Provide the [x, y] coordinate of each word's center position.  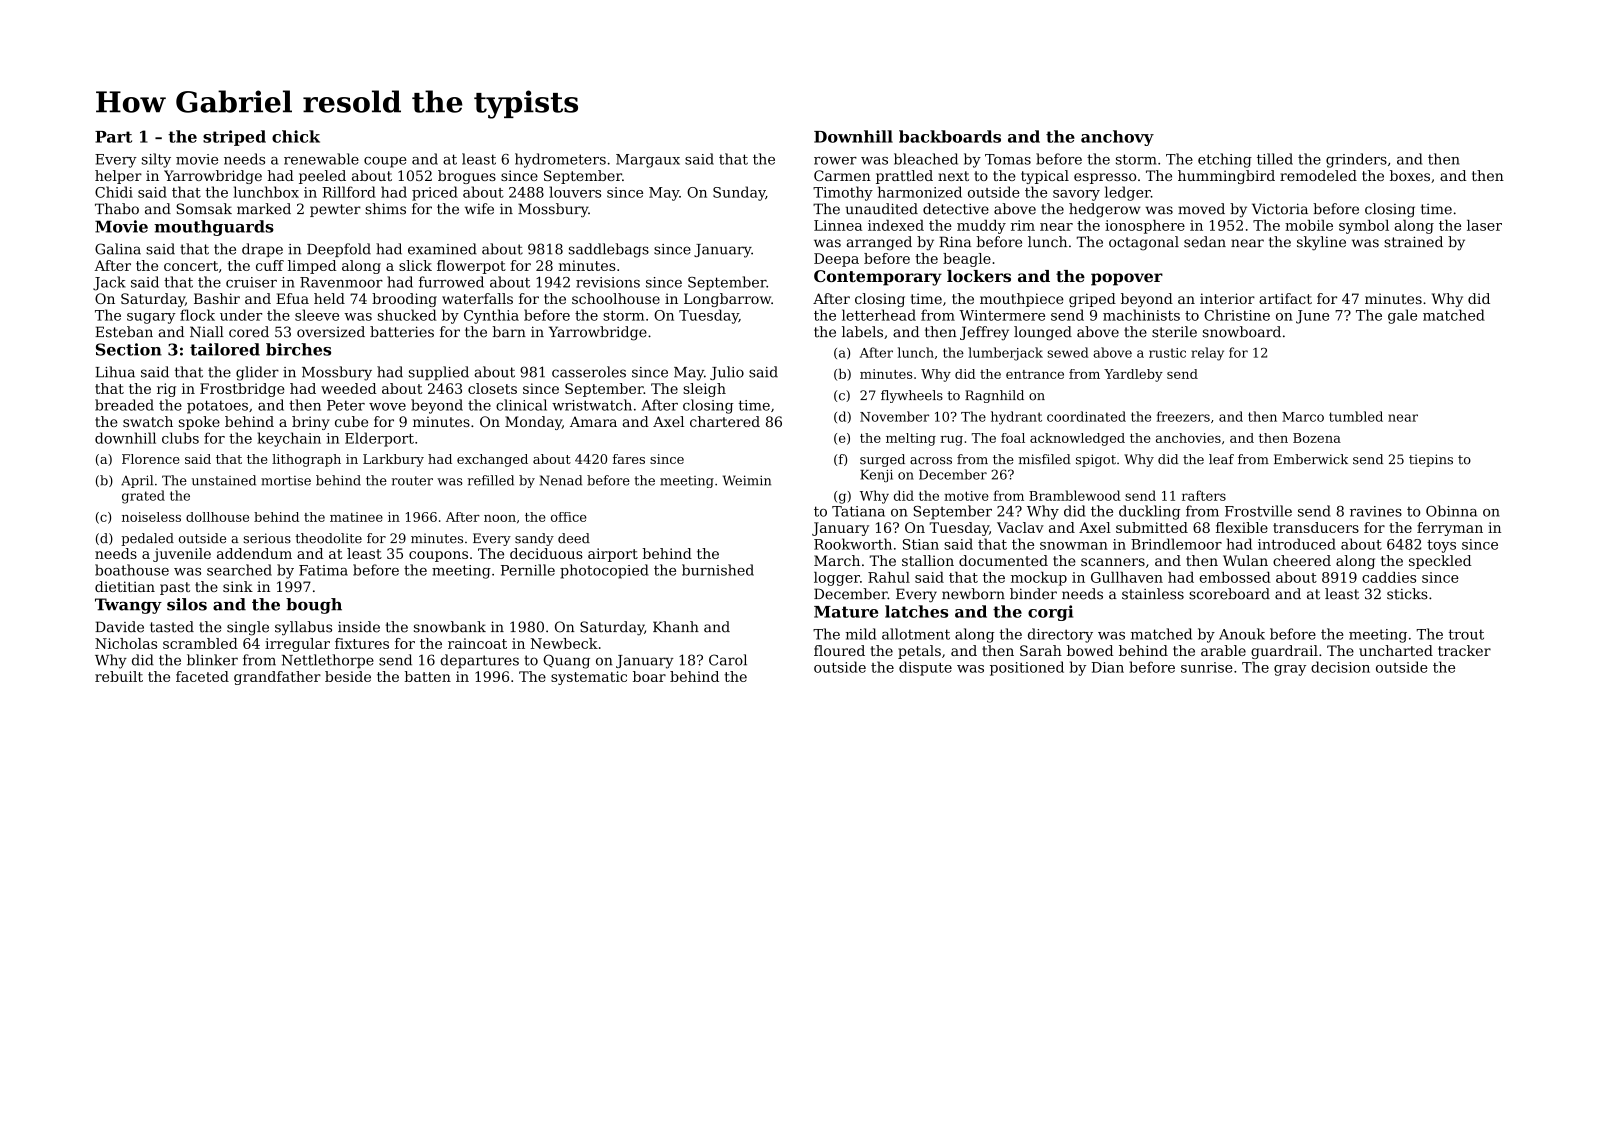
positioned [1027, 668]
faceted [202, 676]
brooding [404, 300]
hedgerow [1104, 210]
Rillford [349, 192]
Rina [955, 242]
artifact [1285, 298]
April [137, 481]
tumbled [1356, 416]
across [931, 461]
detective [956, 209]
